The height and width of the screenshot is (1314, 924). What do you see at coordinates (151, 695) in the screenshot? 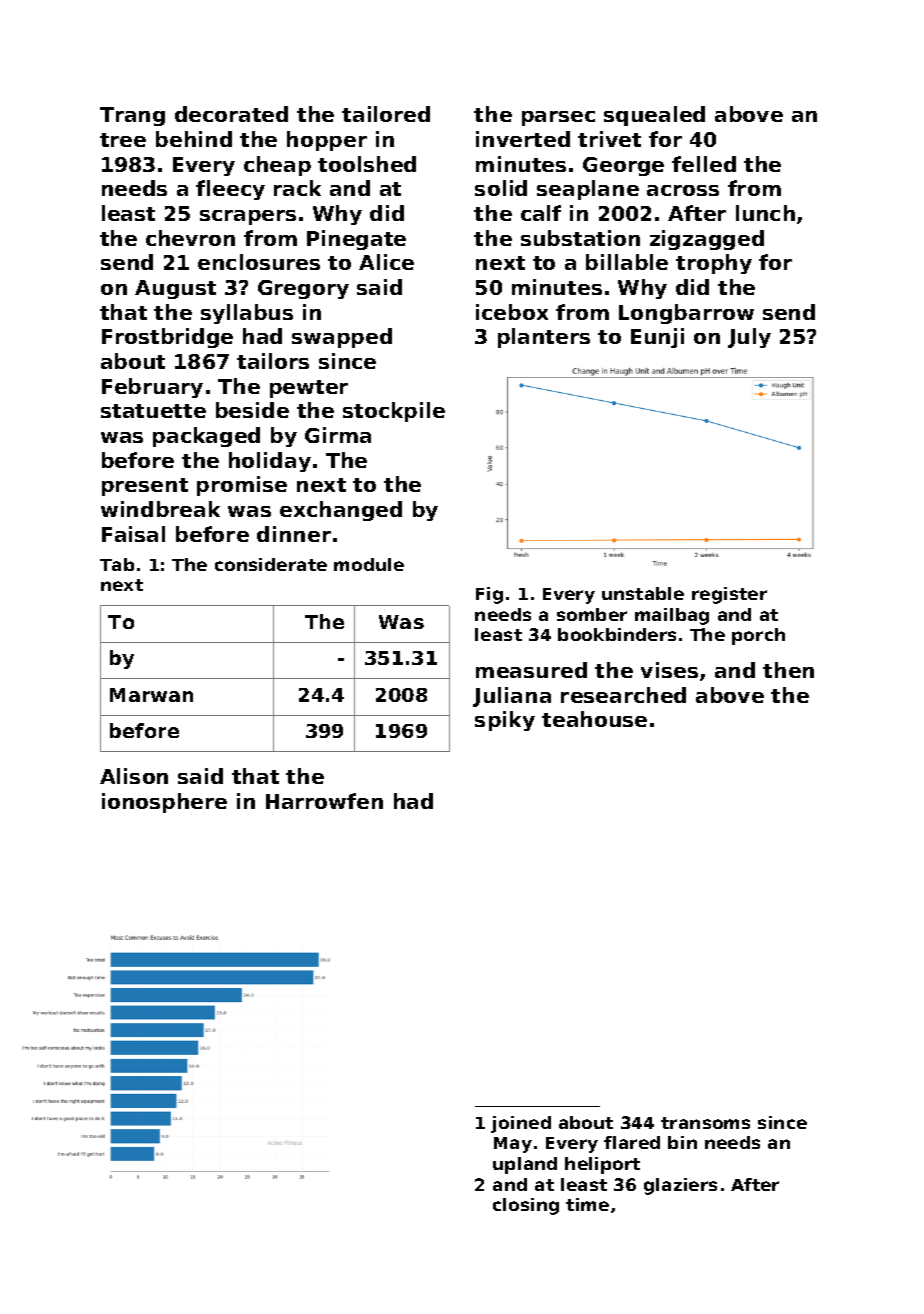
I see `Marwan` at bounding box center [151, 695].
